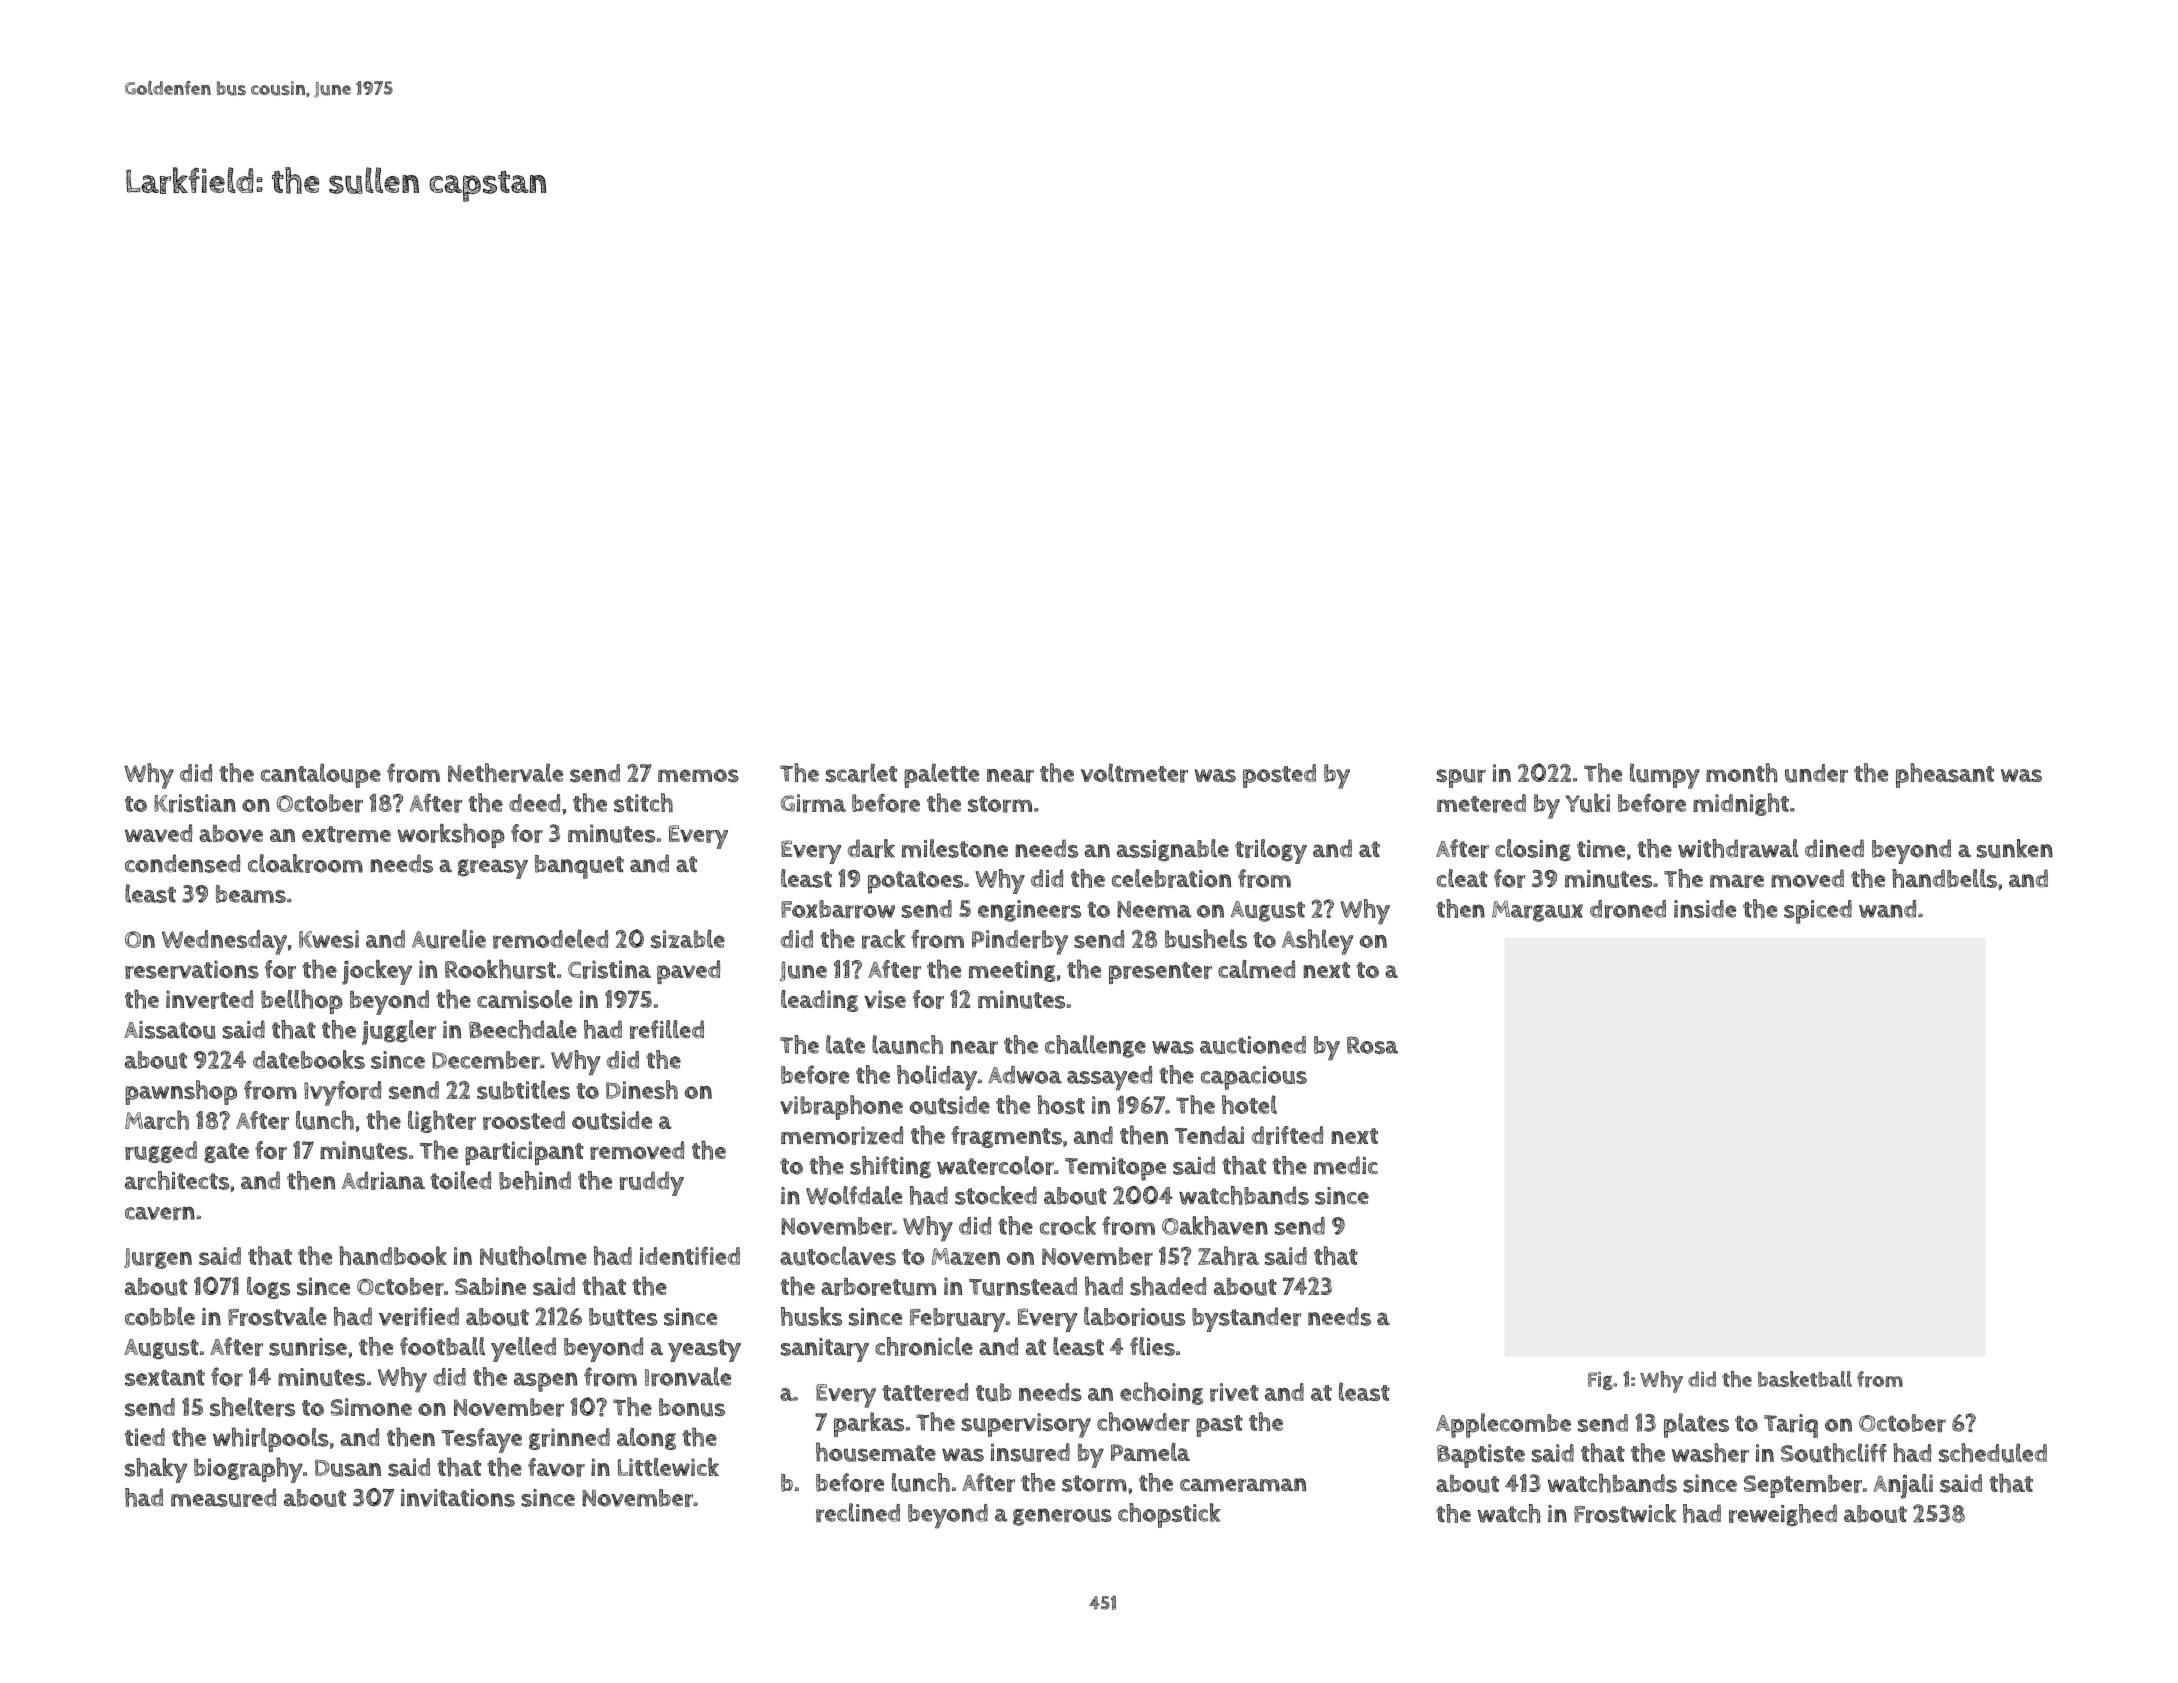 This page has height=1683, width=2178. Describe the element at coordinates (885, 999) in the page. I see `vise` at that location.
